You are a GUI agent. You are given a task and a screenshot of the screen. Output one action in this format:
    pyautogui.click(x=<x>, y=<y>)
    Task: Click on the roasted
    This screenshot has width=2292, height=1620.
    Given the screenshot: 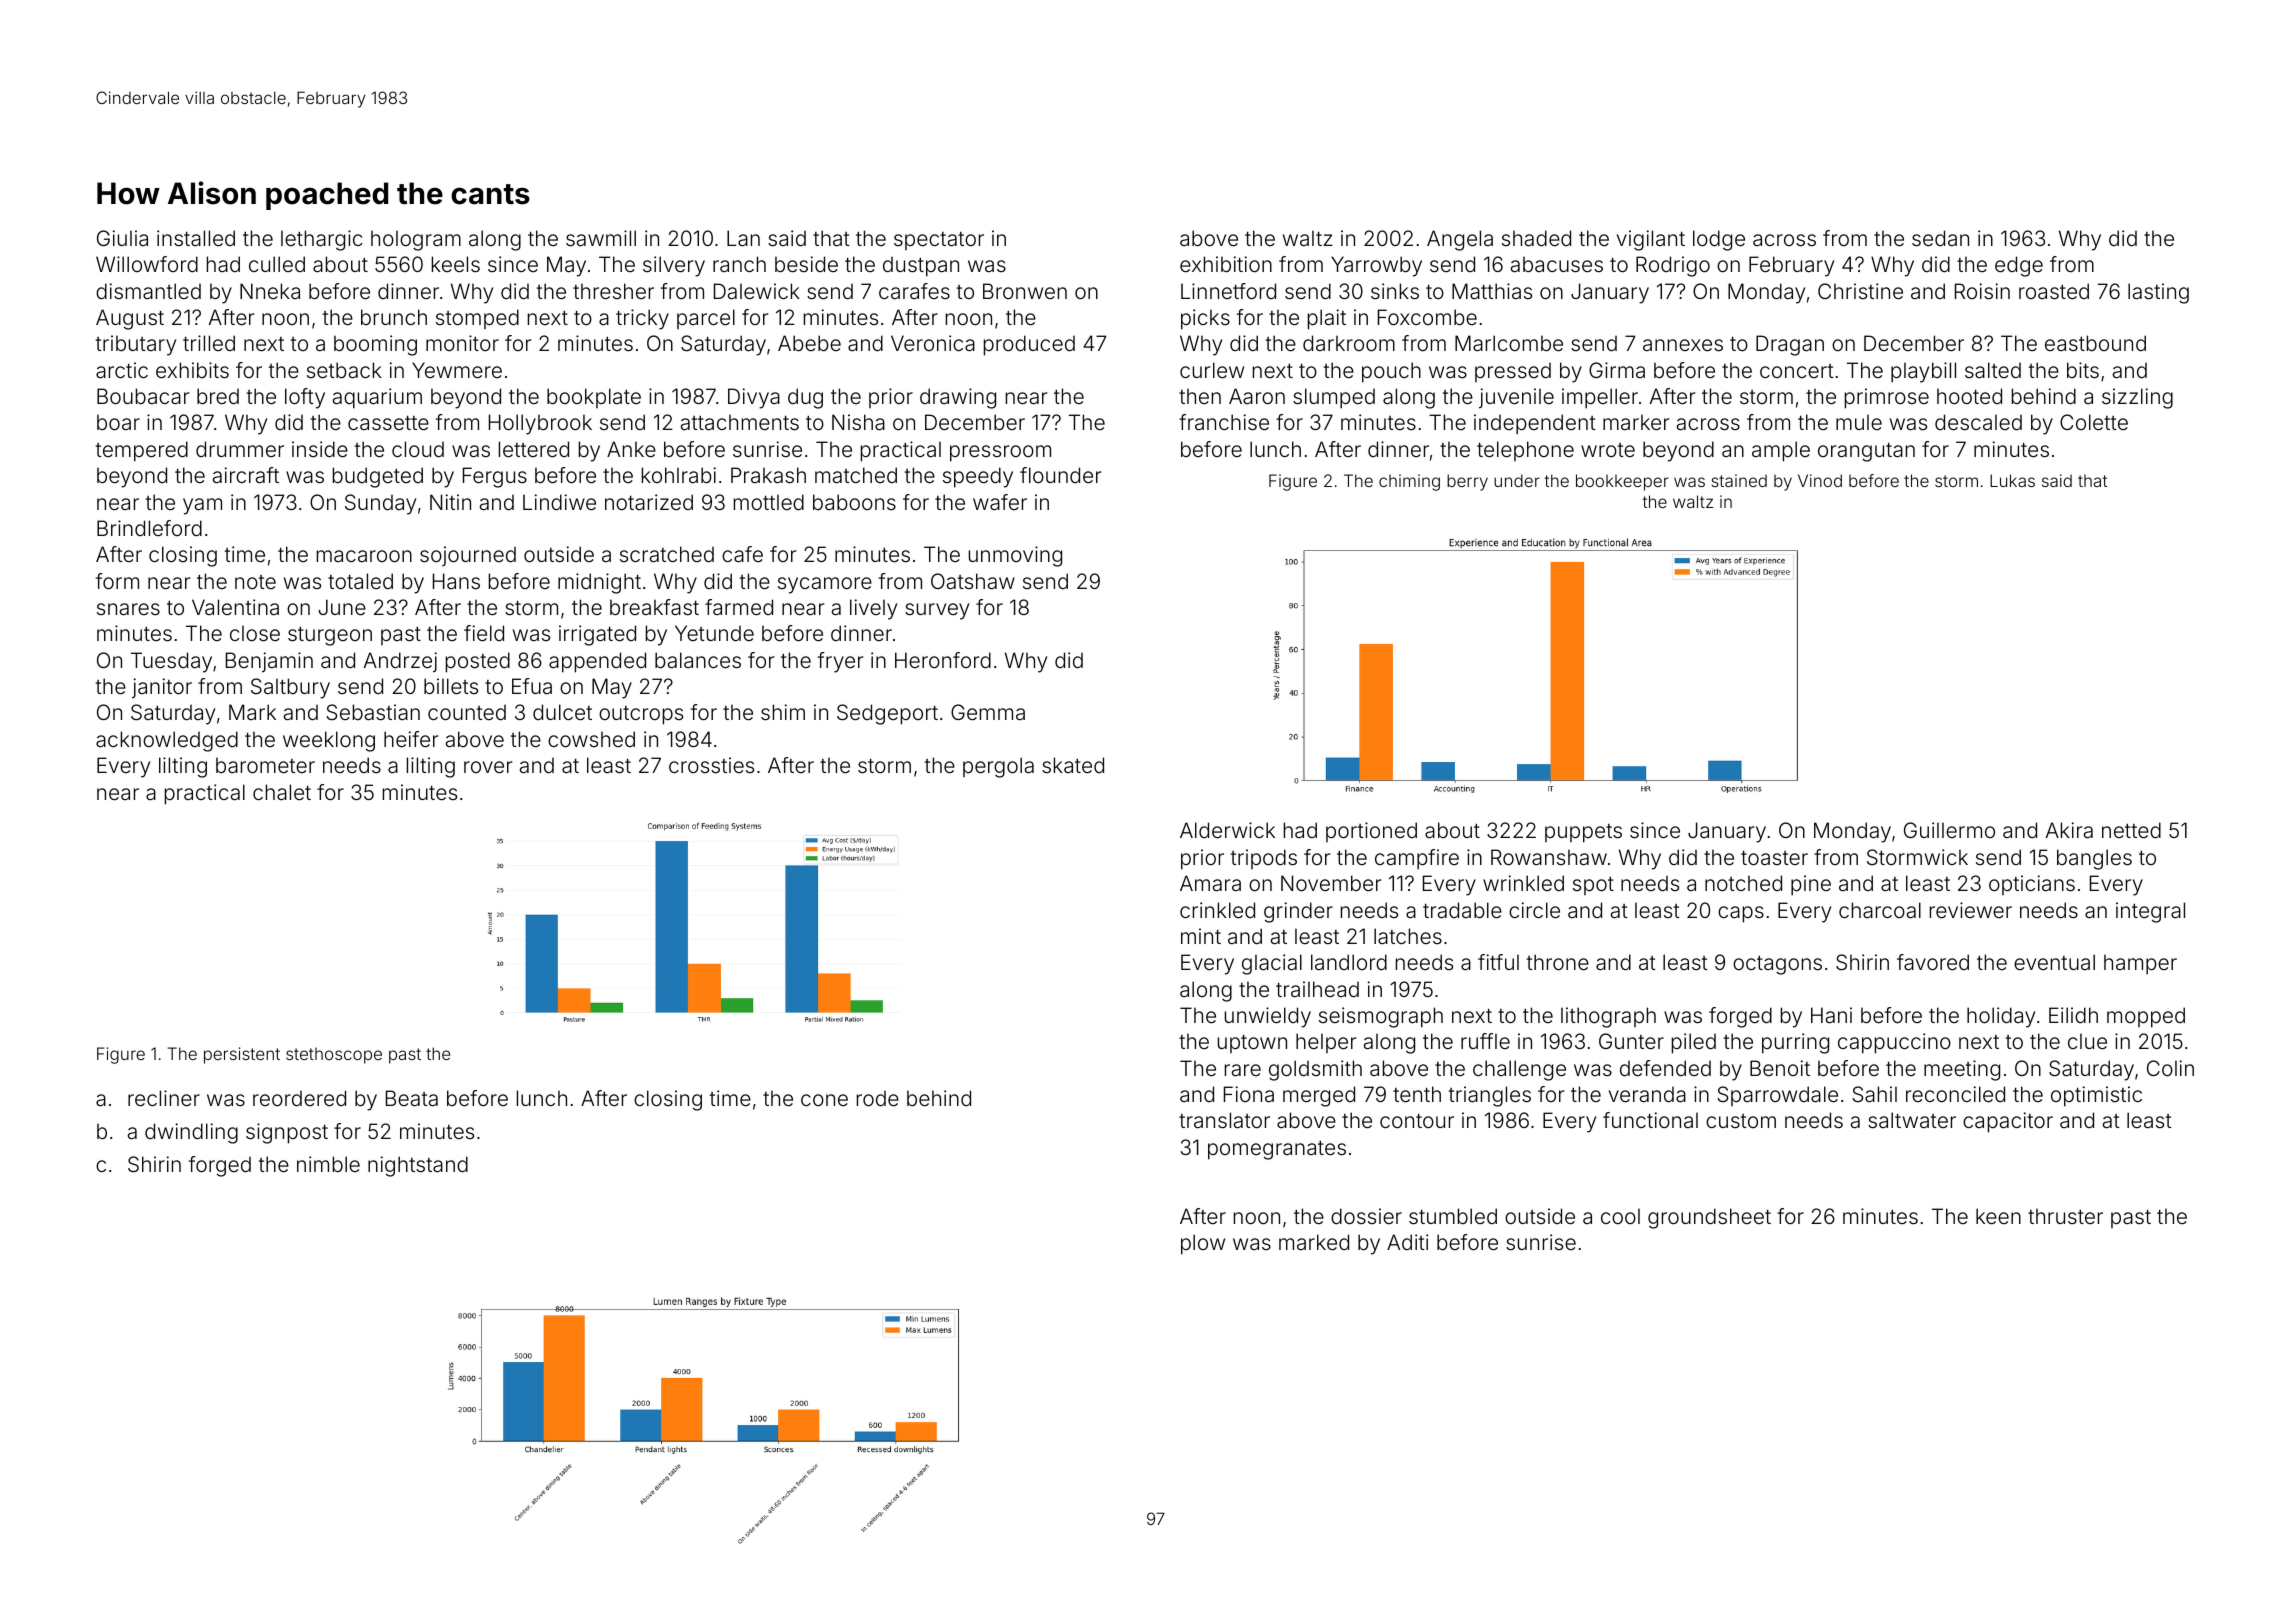 What is the action you would take?
    pyautogui.click(x=2054, y=291)
